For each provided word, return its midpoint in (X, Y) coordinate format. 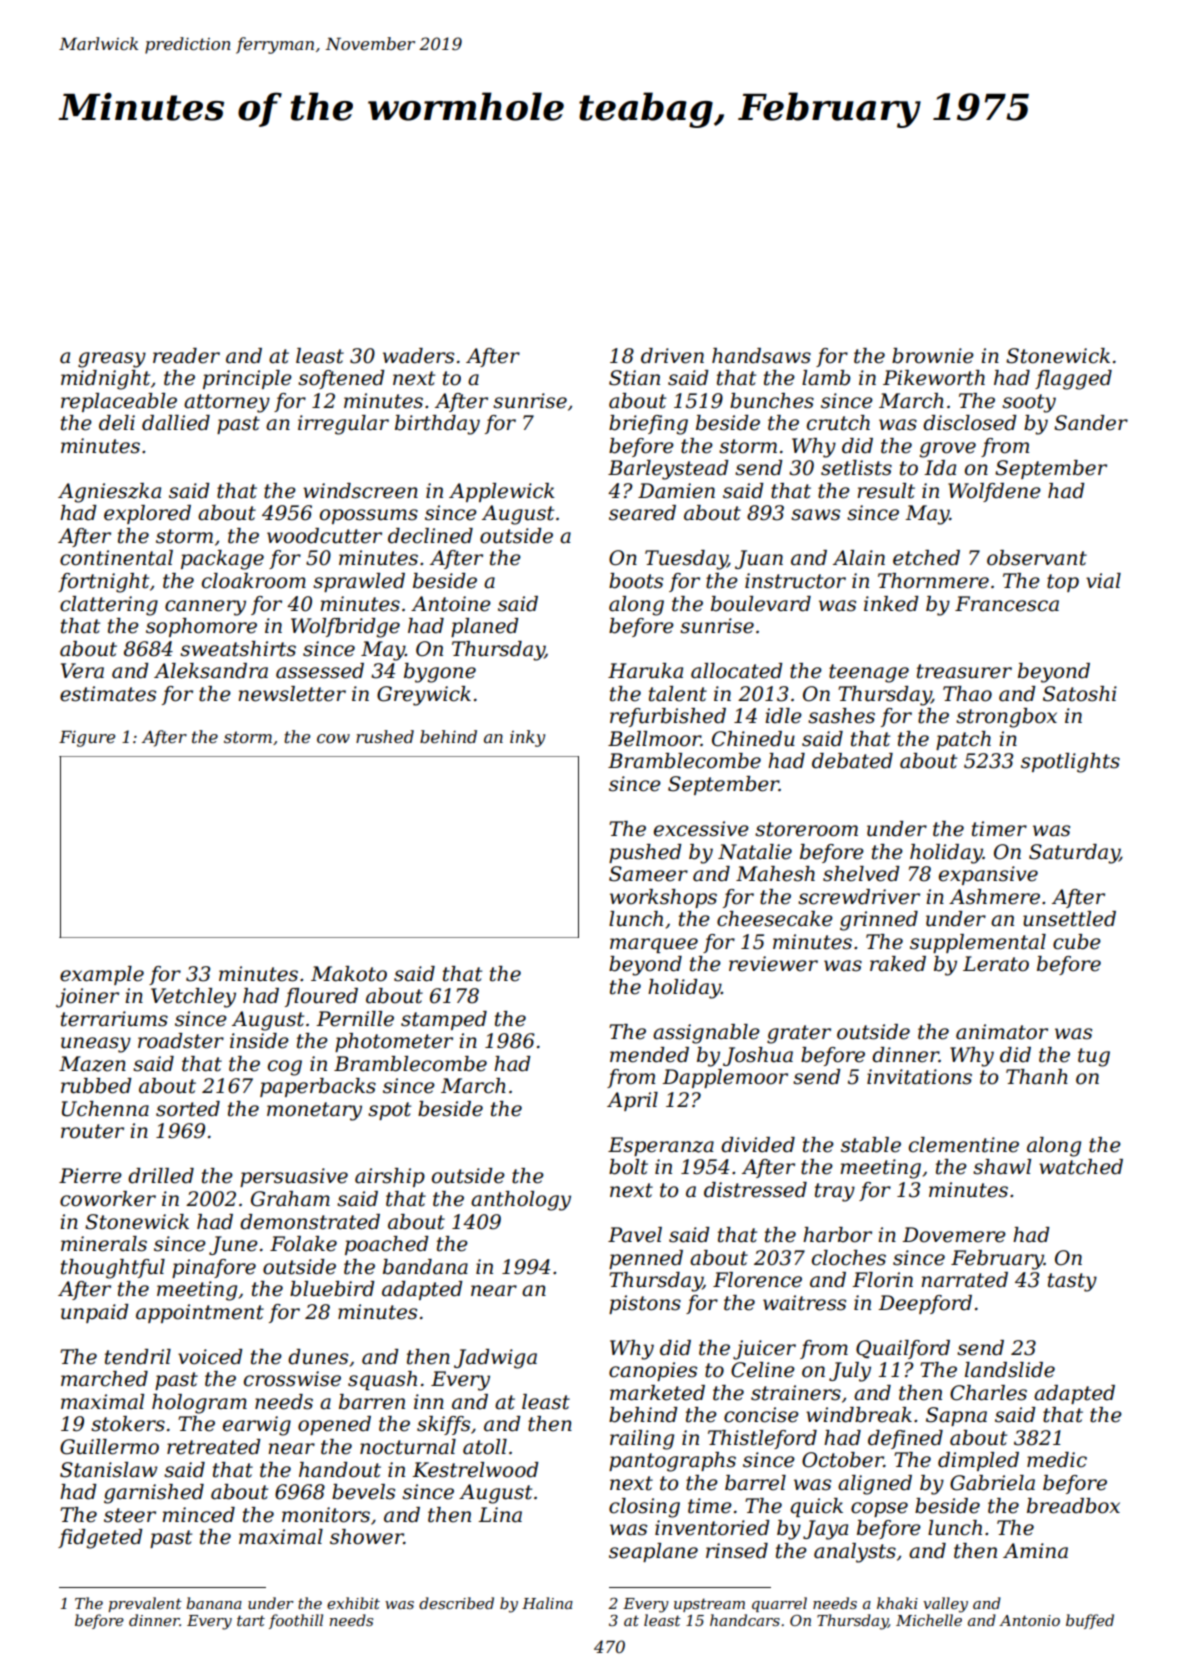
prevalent (145, 1604)
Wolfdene (994, 492)
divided (758, 1145)
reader (186, 356)
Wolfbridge (345, 628)
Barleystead (668, 470)
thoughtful (113, 1269)
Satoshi (1080, 694)
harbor (837, 1235)
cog (285, 1068)
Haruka (645, 671)
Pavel (635, 1235)
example (102, 975)
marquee (654, 945)
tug (1094, 1057)
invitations (919, 1077)
